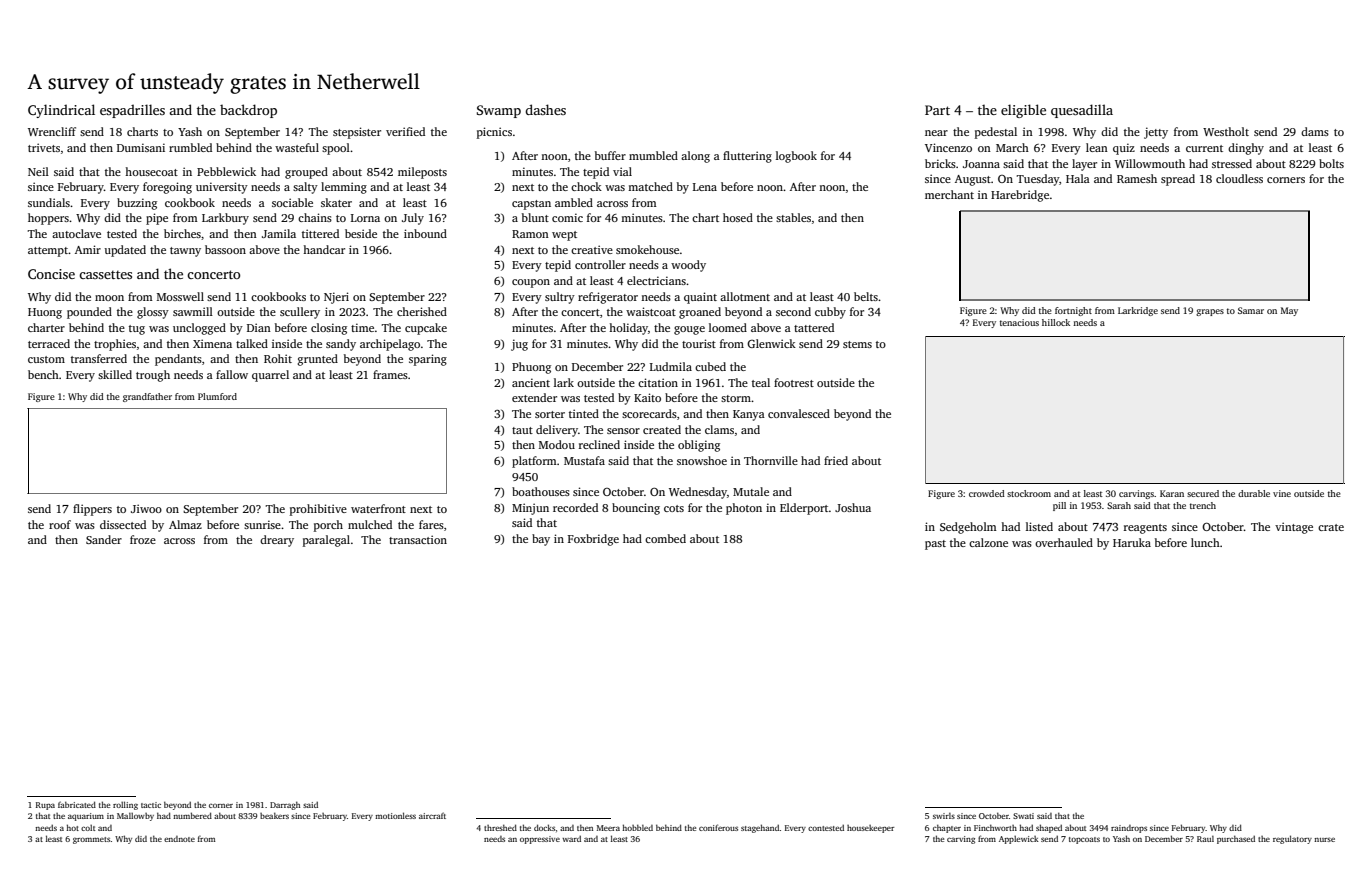  What do you see at coordinates (77, 804) in the document?
I see `fabricated` at bounding box center [77, 804].
